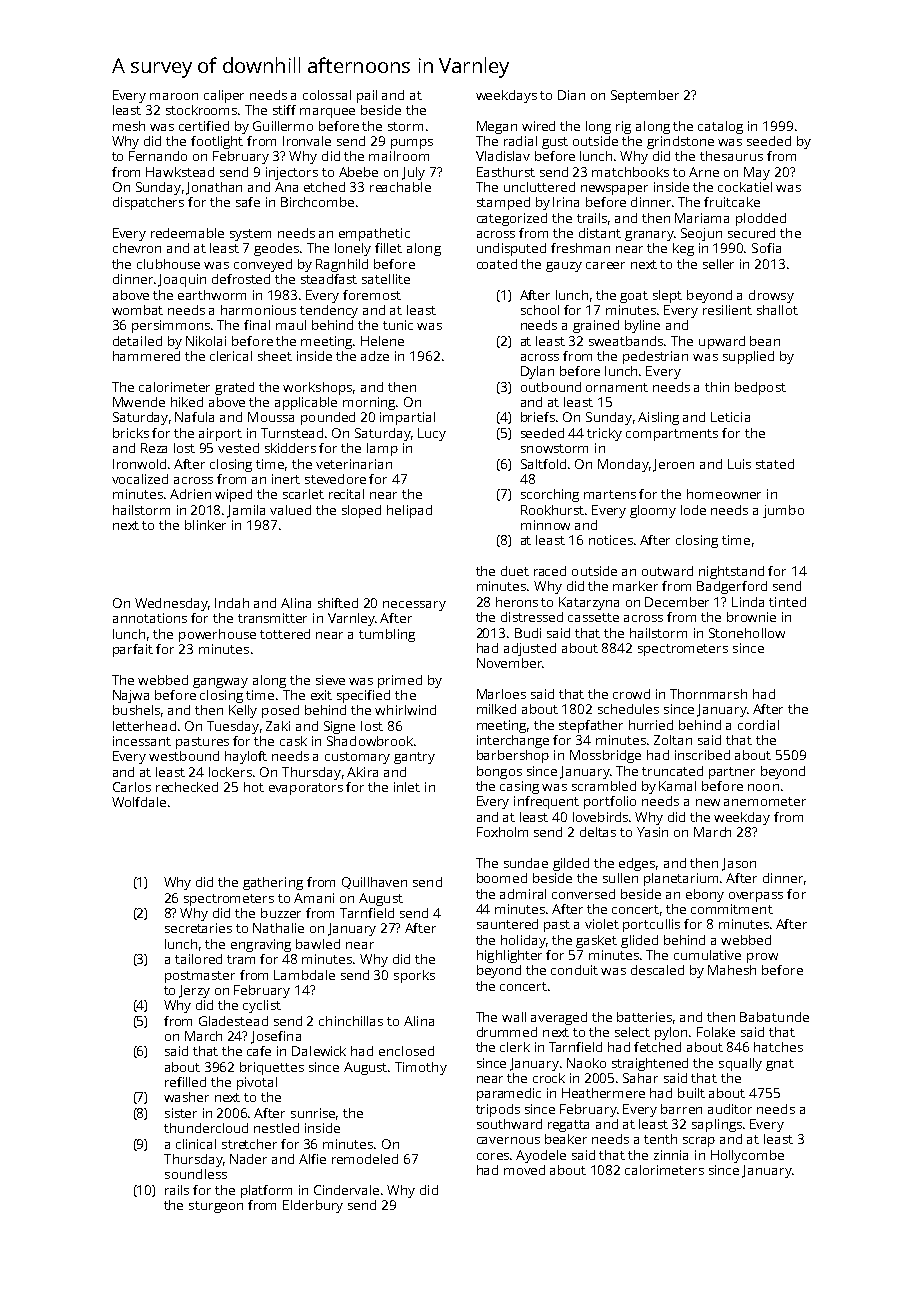 The width and height of the page is (924, 1308). I want to click on Hollycombe, so click(747, 1156).
